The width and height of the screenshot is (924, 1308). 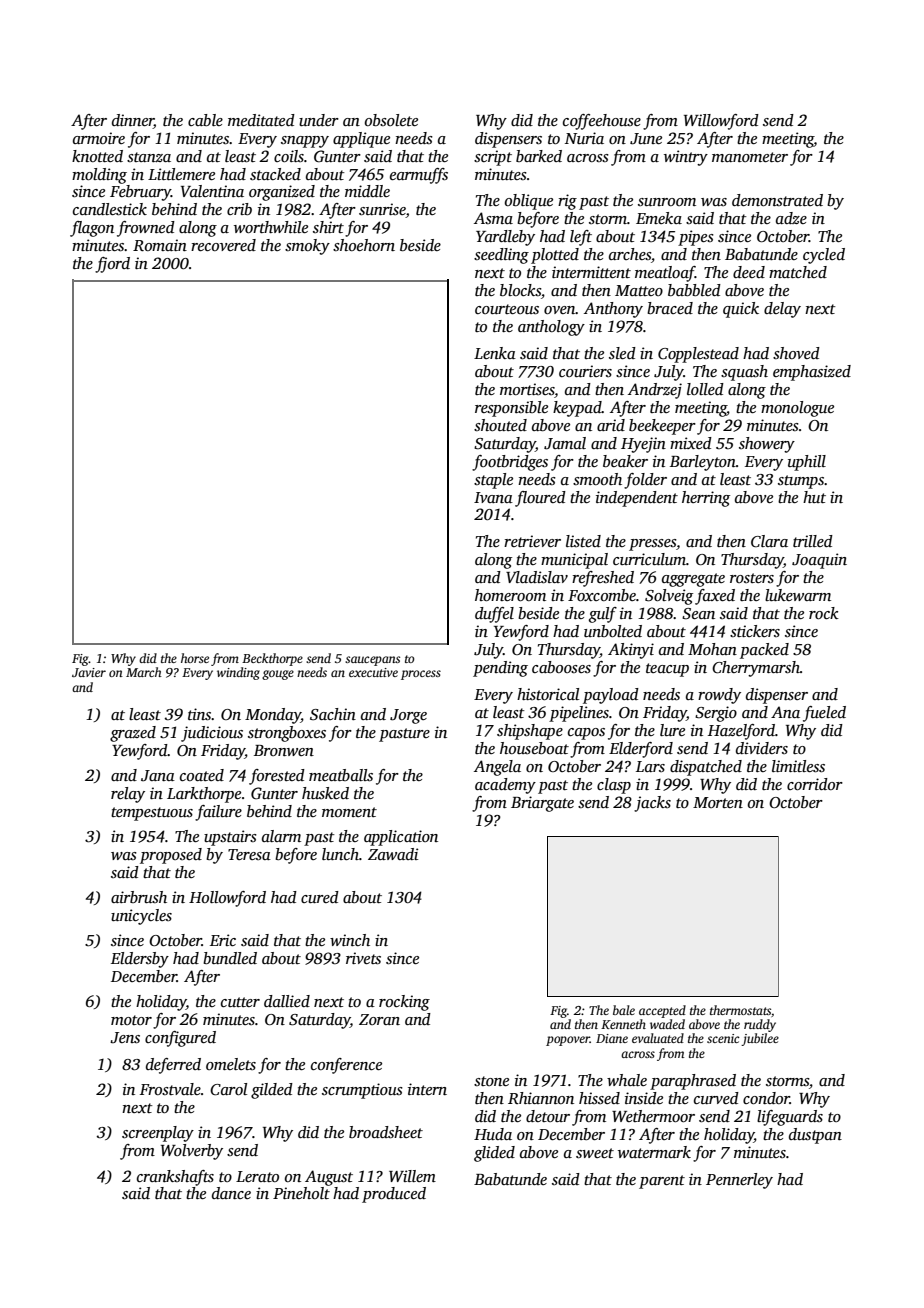 What do you see at coordinates (561, 667) in the screenshot?
I see `cabooses` at bounding box center [561, 667].
